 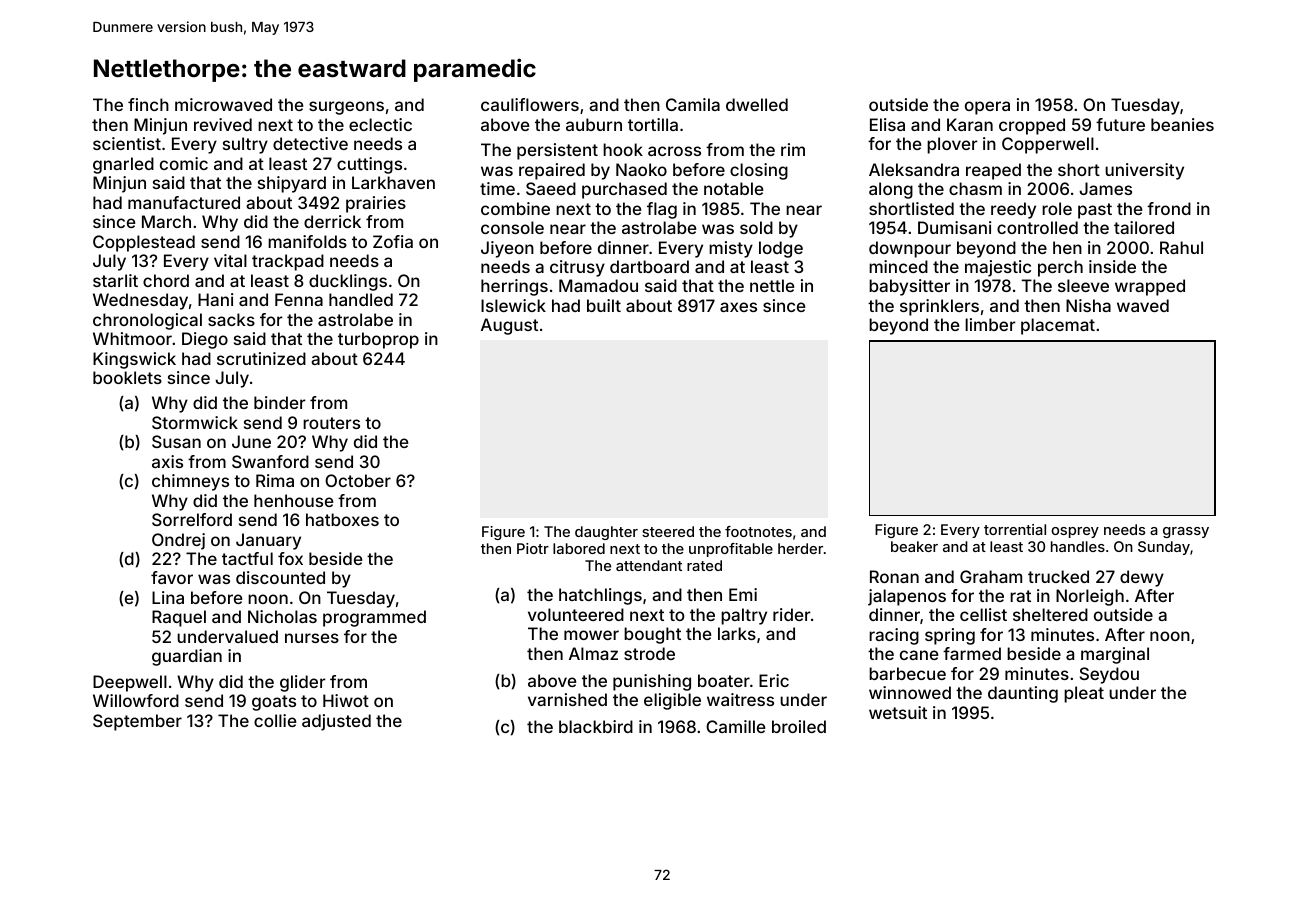 What do you see at coordinates (342, 519) in the page?
I see `hatboxes` at bounding box center [342, 519].
